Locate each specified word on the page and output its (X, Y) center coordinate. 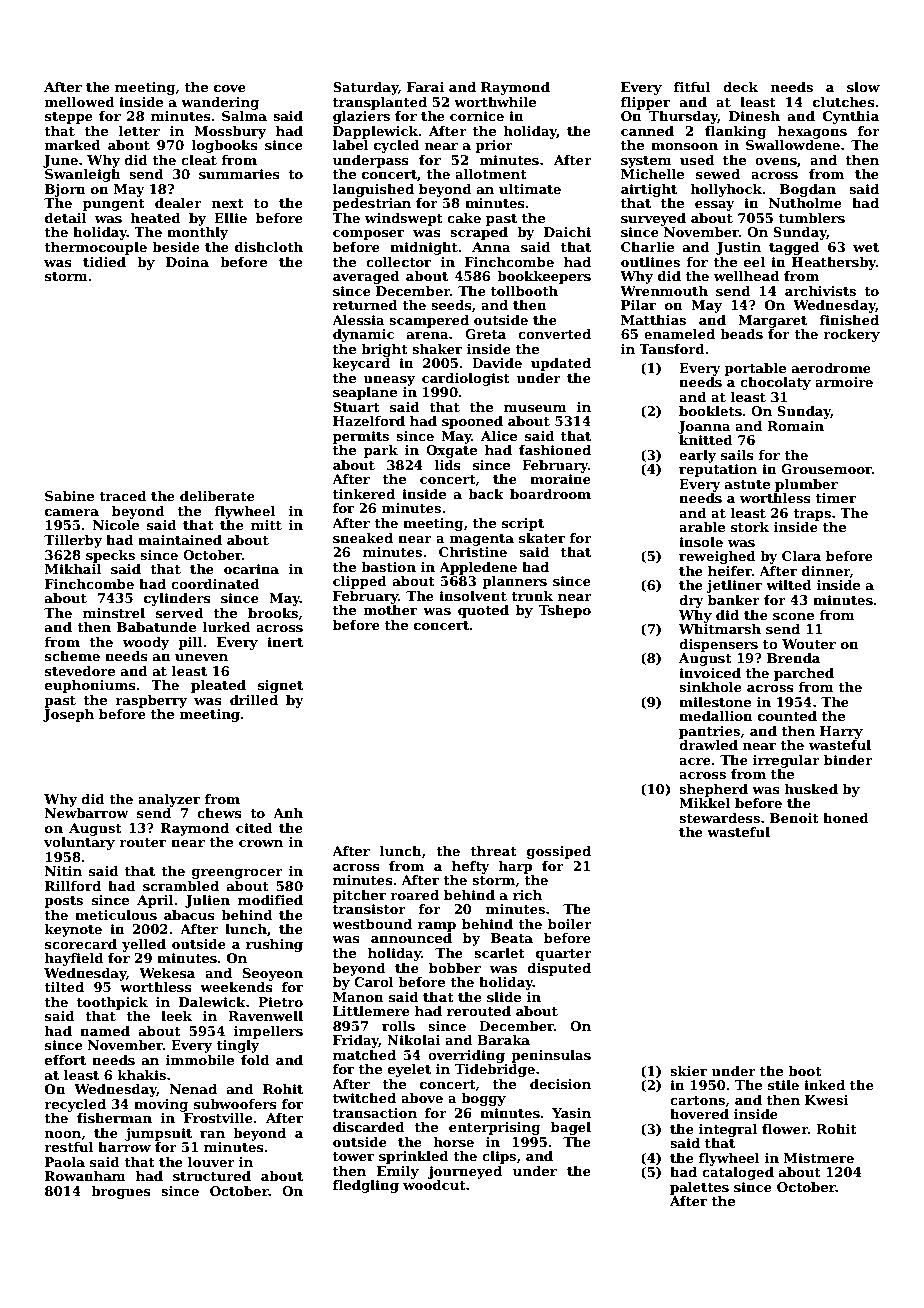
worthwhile (495, 102)
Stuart (356, 407)
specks (110, 556)
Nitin (63, 871)
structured (212, 1176)
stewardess (719, 818)
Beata (512, 938)
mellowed (80, 102)
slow (863, 87)
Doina (187, 262)
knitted (706, 440)
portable (755, 369)
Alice (499, 436)
